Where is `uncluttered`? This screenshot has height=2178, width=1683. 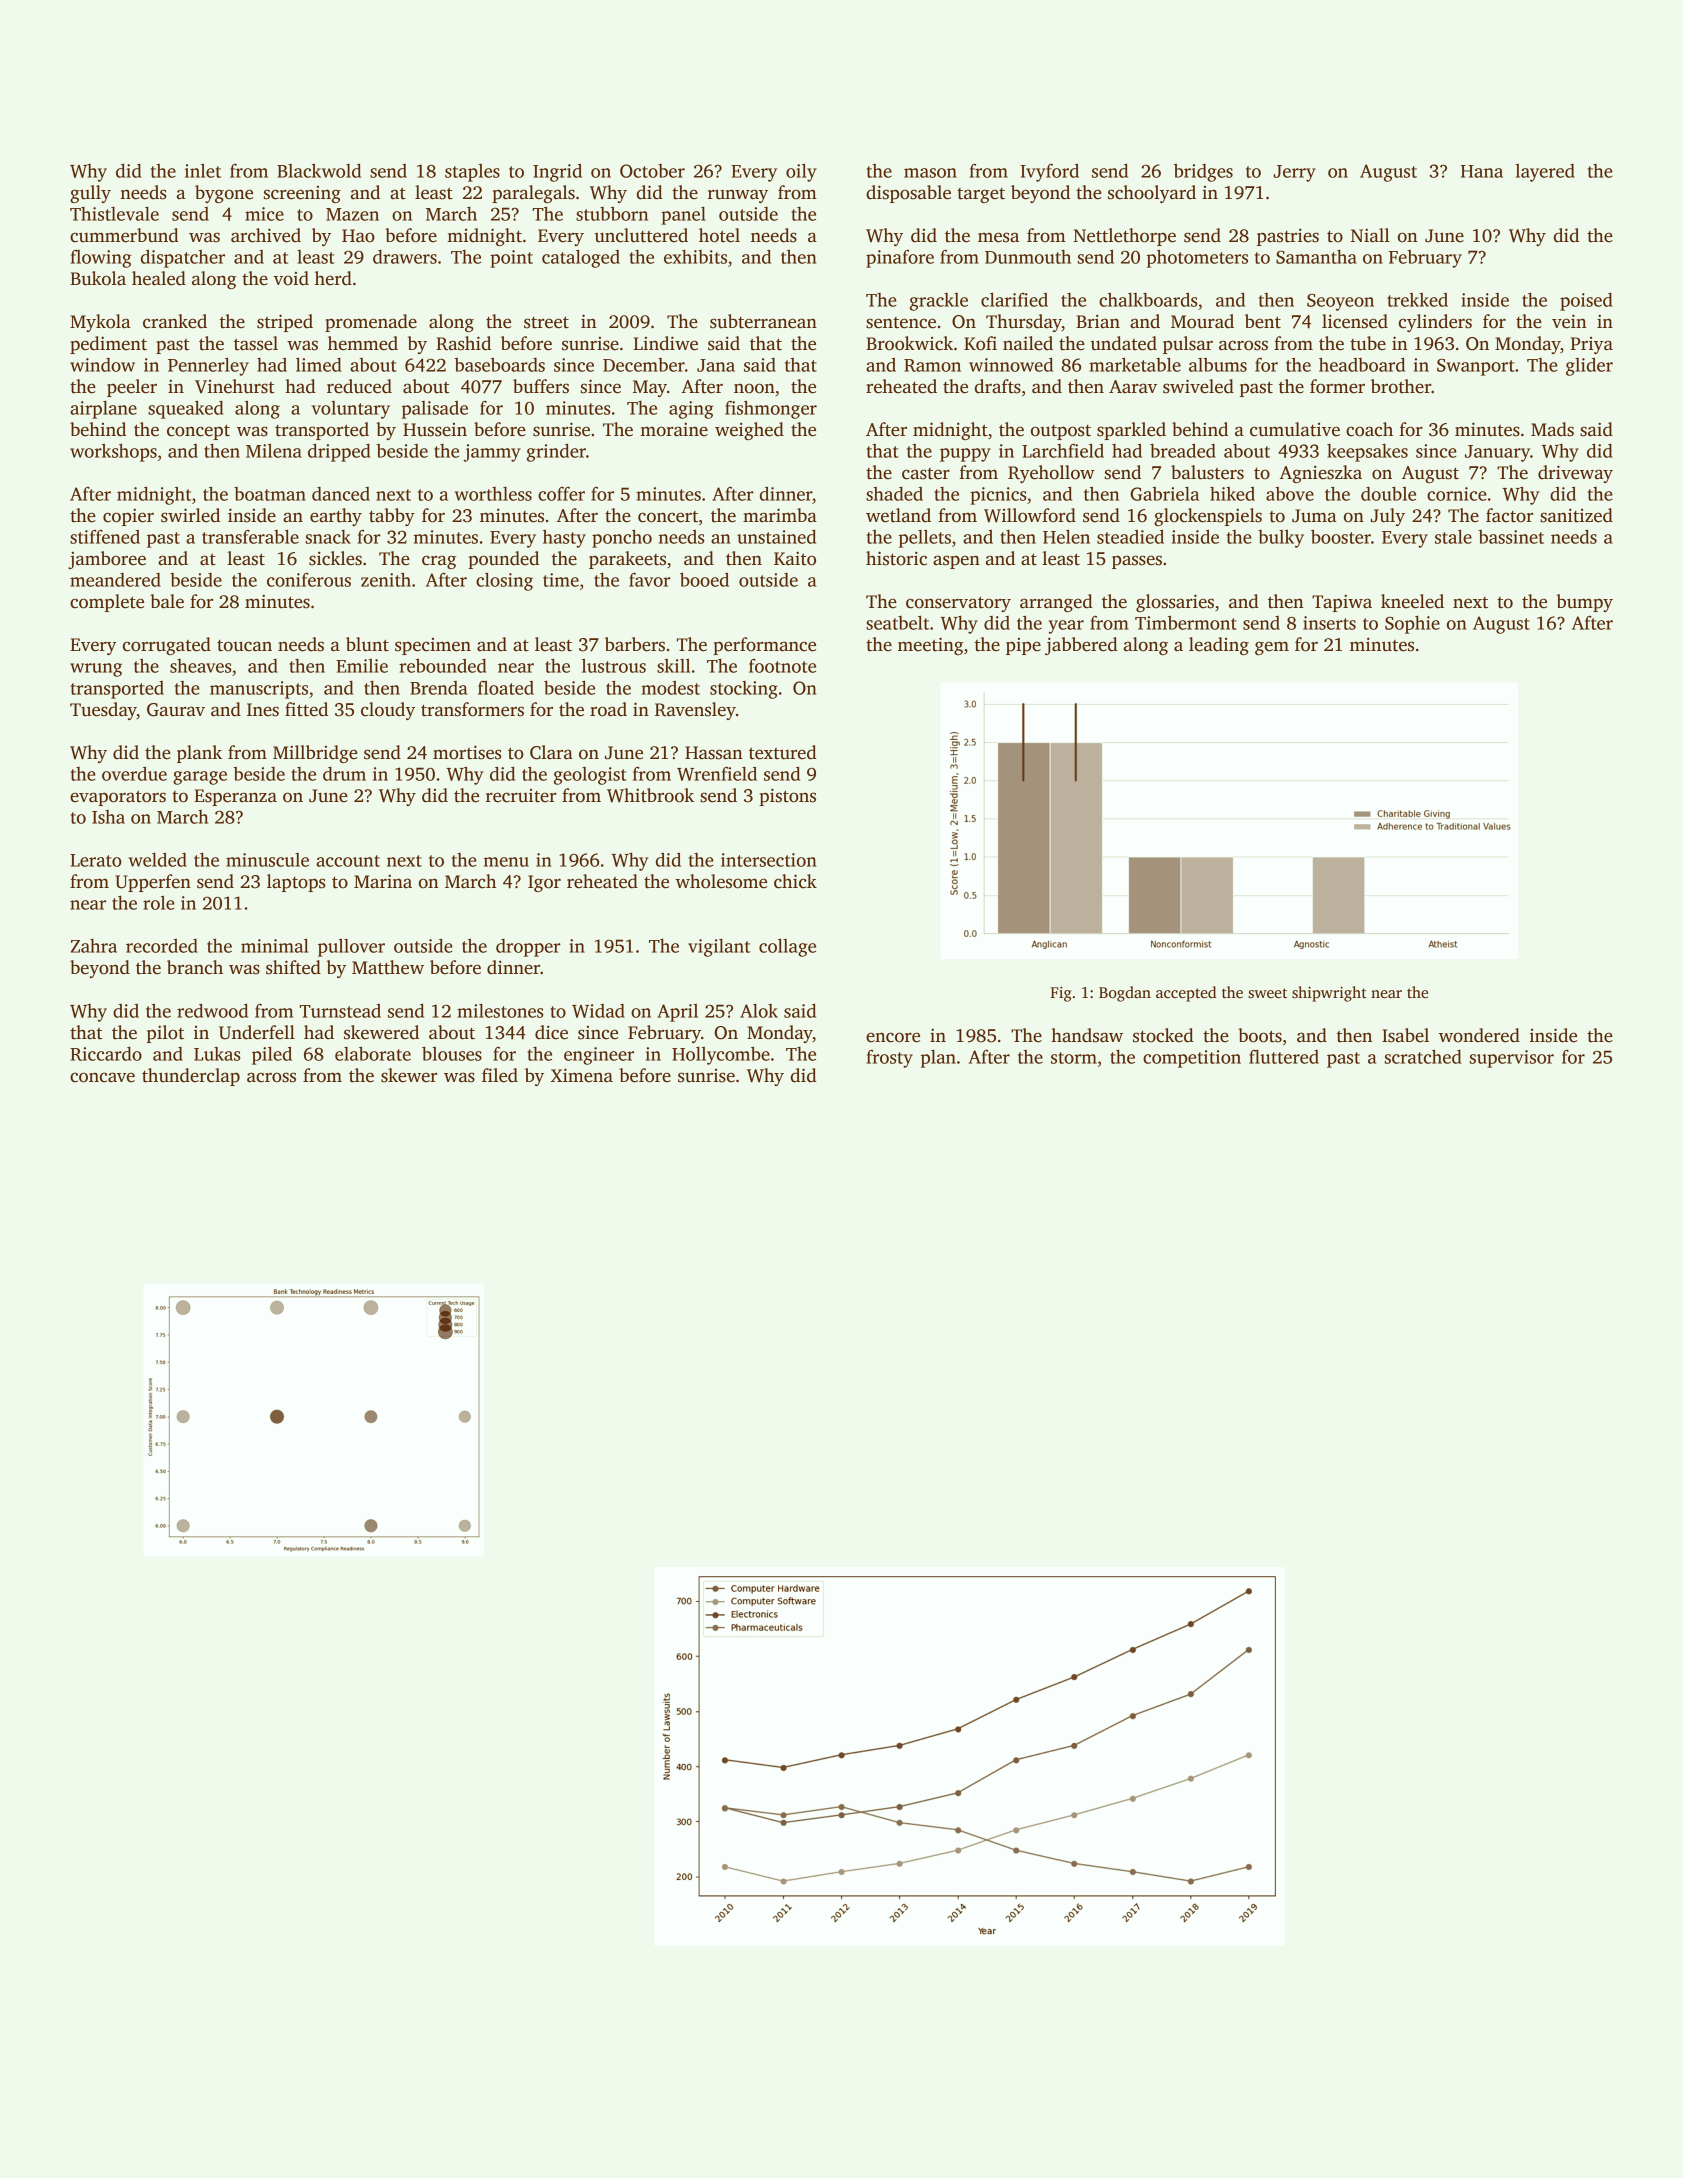
uncluttered is located at coordinates (641, 235).
